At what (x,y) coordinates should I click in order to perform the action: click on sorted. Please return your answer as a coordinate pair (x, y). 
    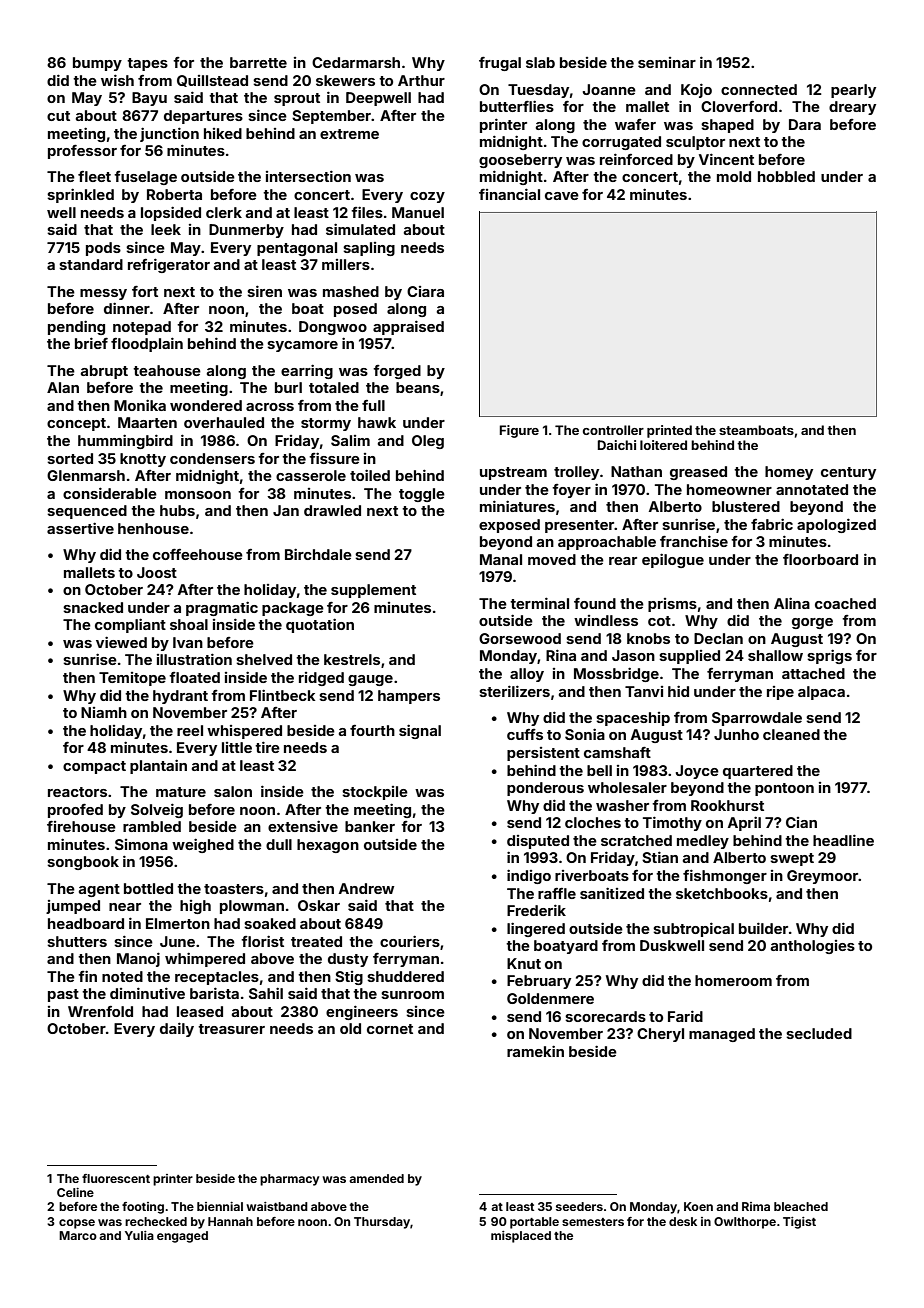
    Looking at the image, I should click on (70, 458).
